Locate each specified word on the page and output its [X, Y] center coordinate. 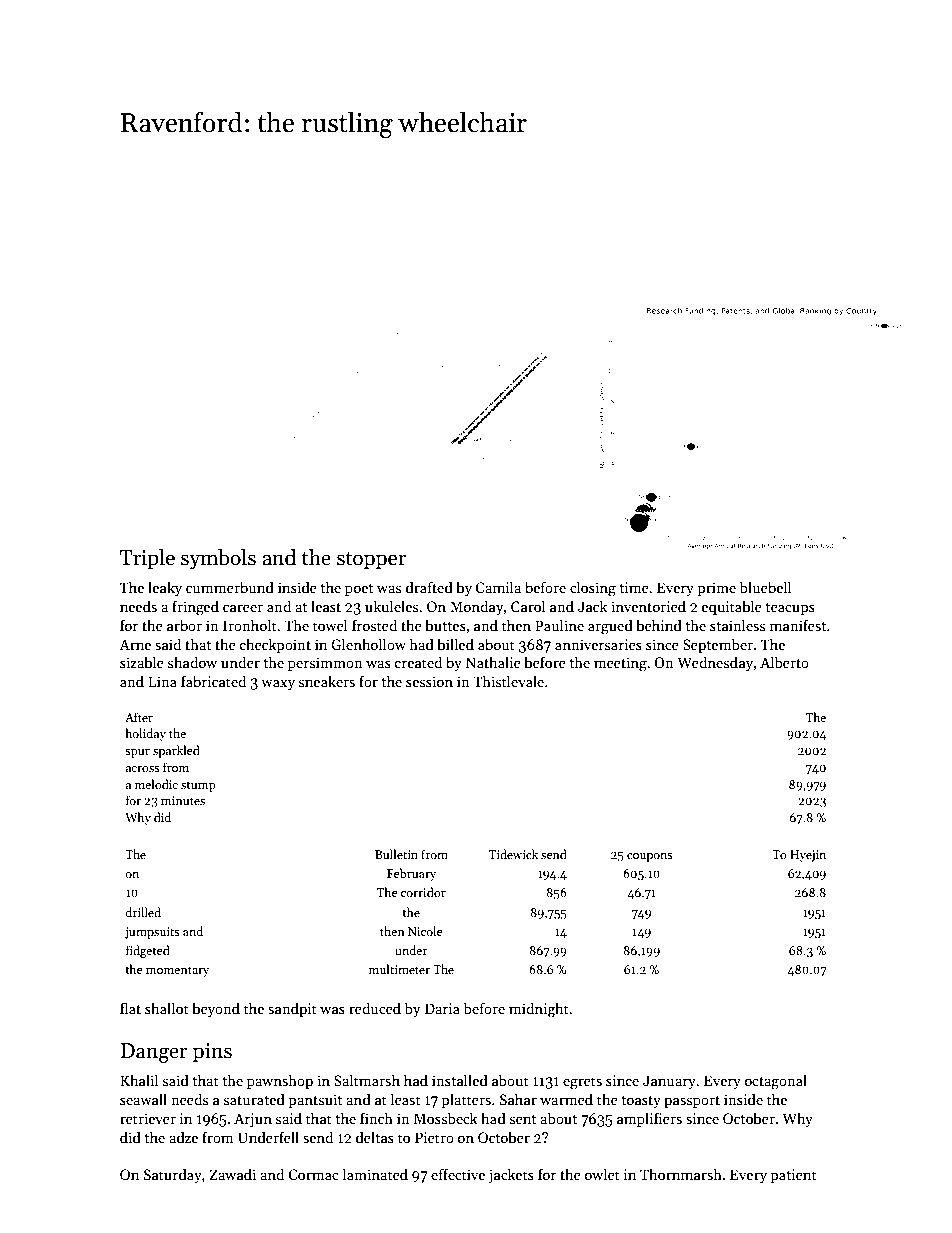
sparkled [176, 751]
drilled [143, 912]
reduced [375, 1008]
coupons [650, 857]
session [429, 681]
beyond [216, 1009]
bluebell [766, 587]
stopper [372, 561]
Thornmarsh [681, 1174]
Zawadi [232, 1174]
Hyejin [808, 856]
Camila [498, 587]
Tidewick [513, 854]
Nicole [425, 931]
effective [458, 1174]
